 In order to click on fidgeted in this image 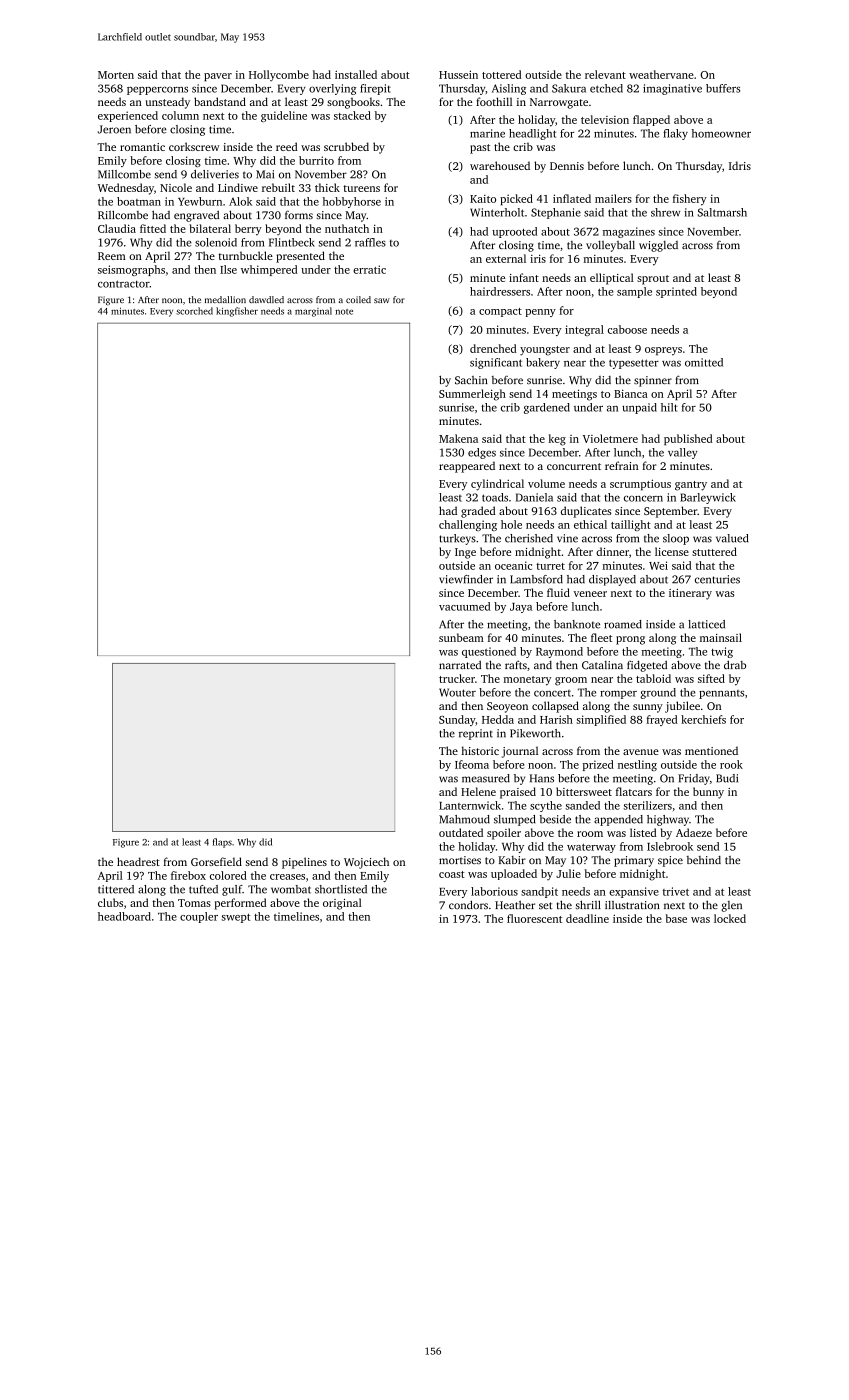, I will do `click(647, 666)`.
